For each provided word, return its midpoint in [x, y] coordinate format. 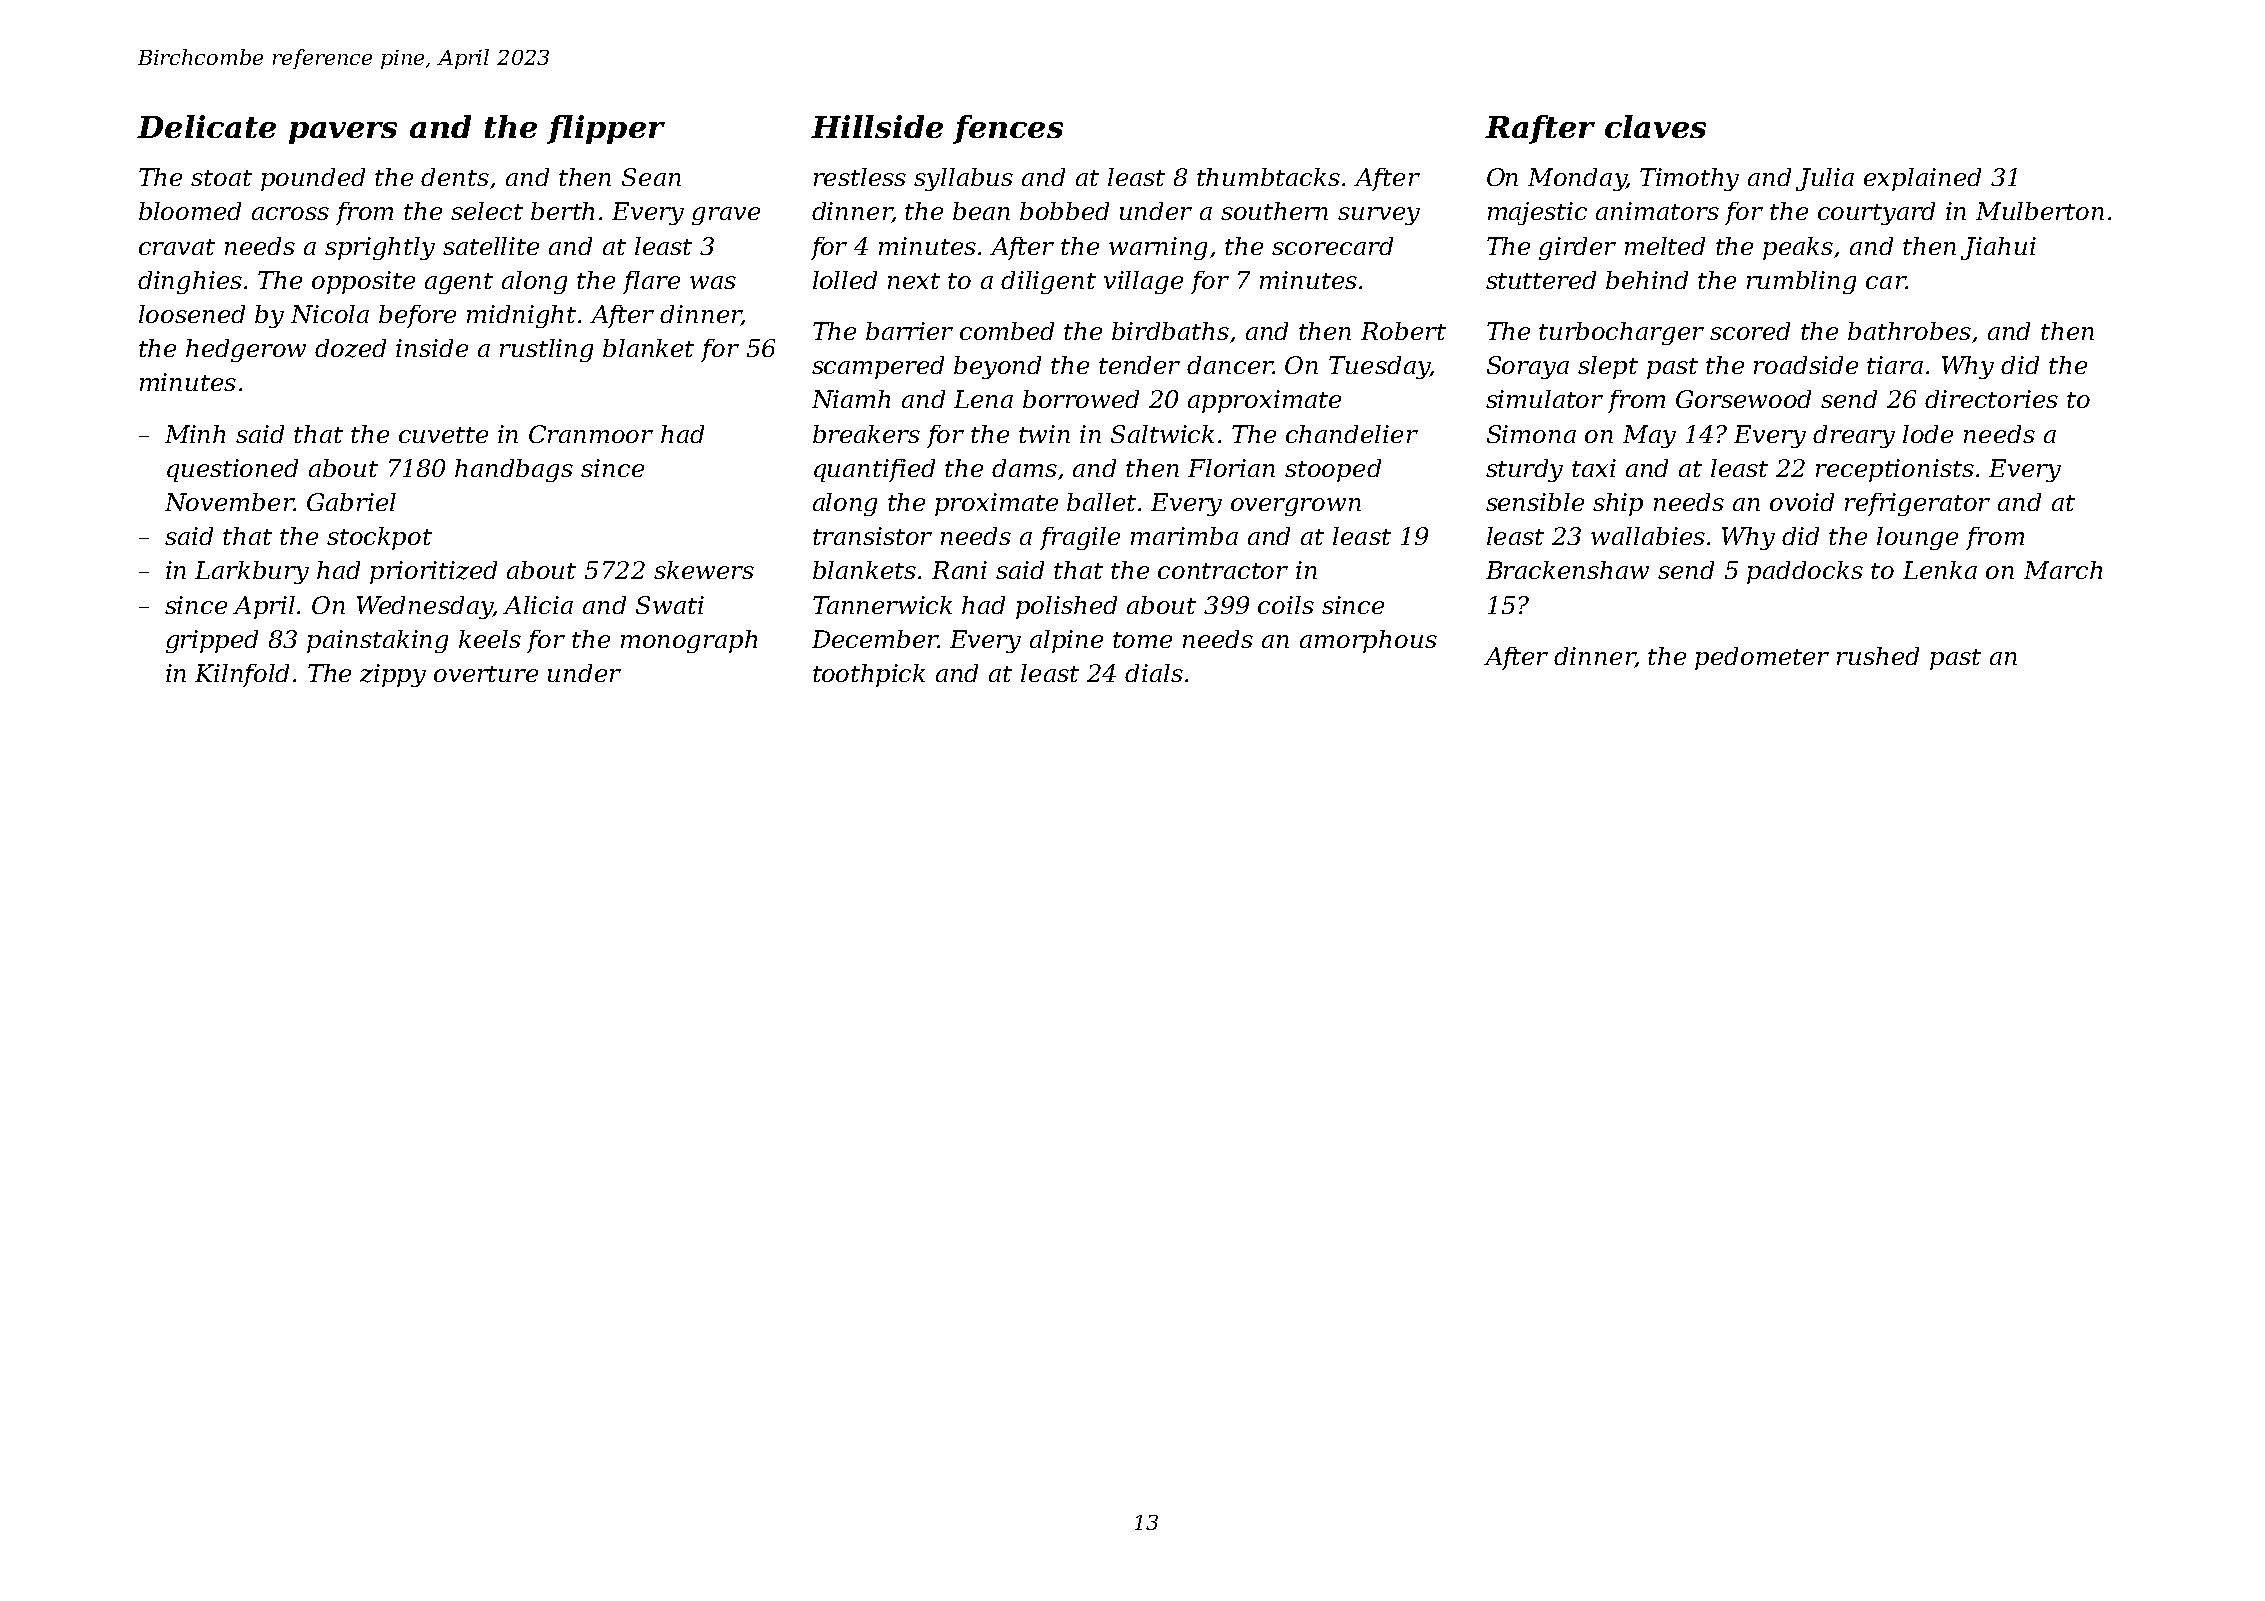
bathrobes [1909, 331]
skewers [704, 570]
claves [1655, 126]
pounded [313, 179]
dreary [1854, 436]
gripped [212, 641]
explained [1922, 179]
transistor [872, 536]
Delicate [206, 126]
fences [1008, 129]
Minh [195, 434]
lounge [1917, 538]
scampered [878, 367]
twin [1044, 434]
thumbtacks [1268, 177]
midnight [521, 316]
